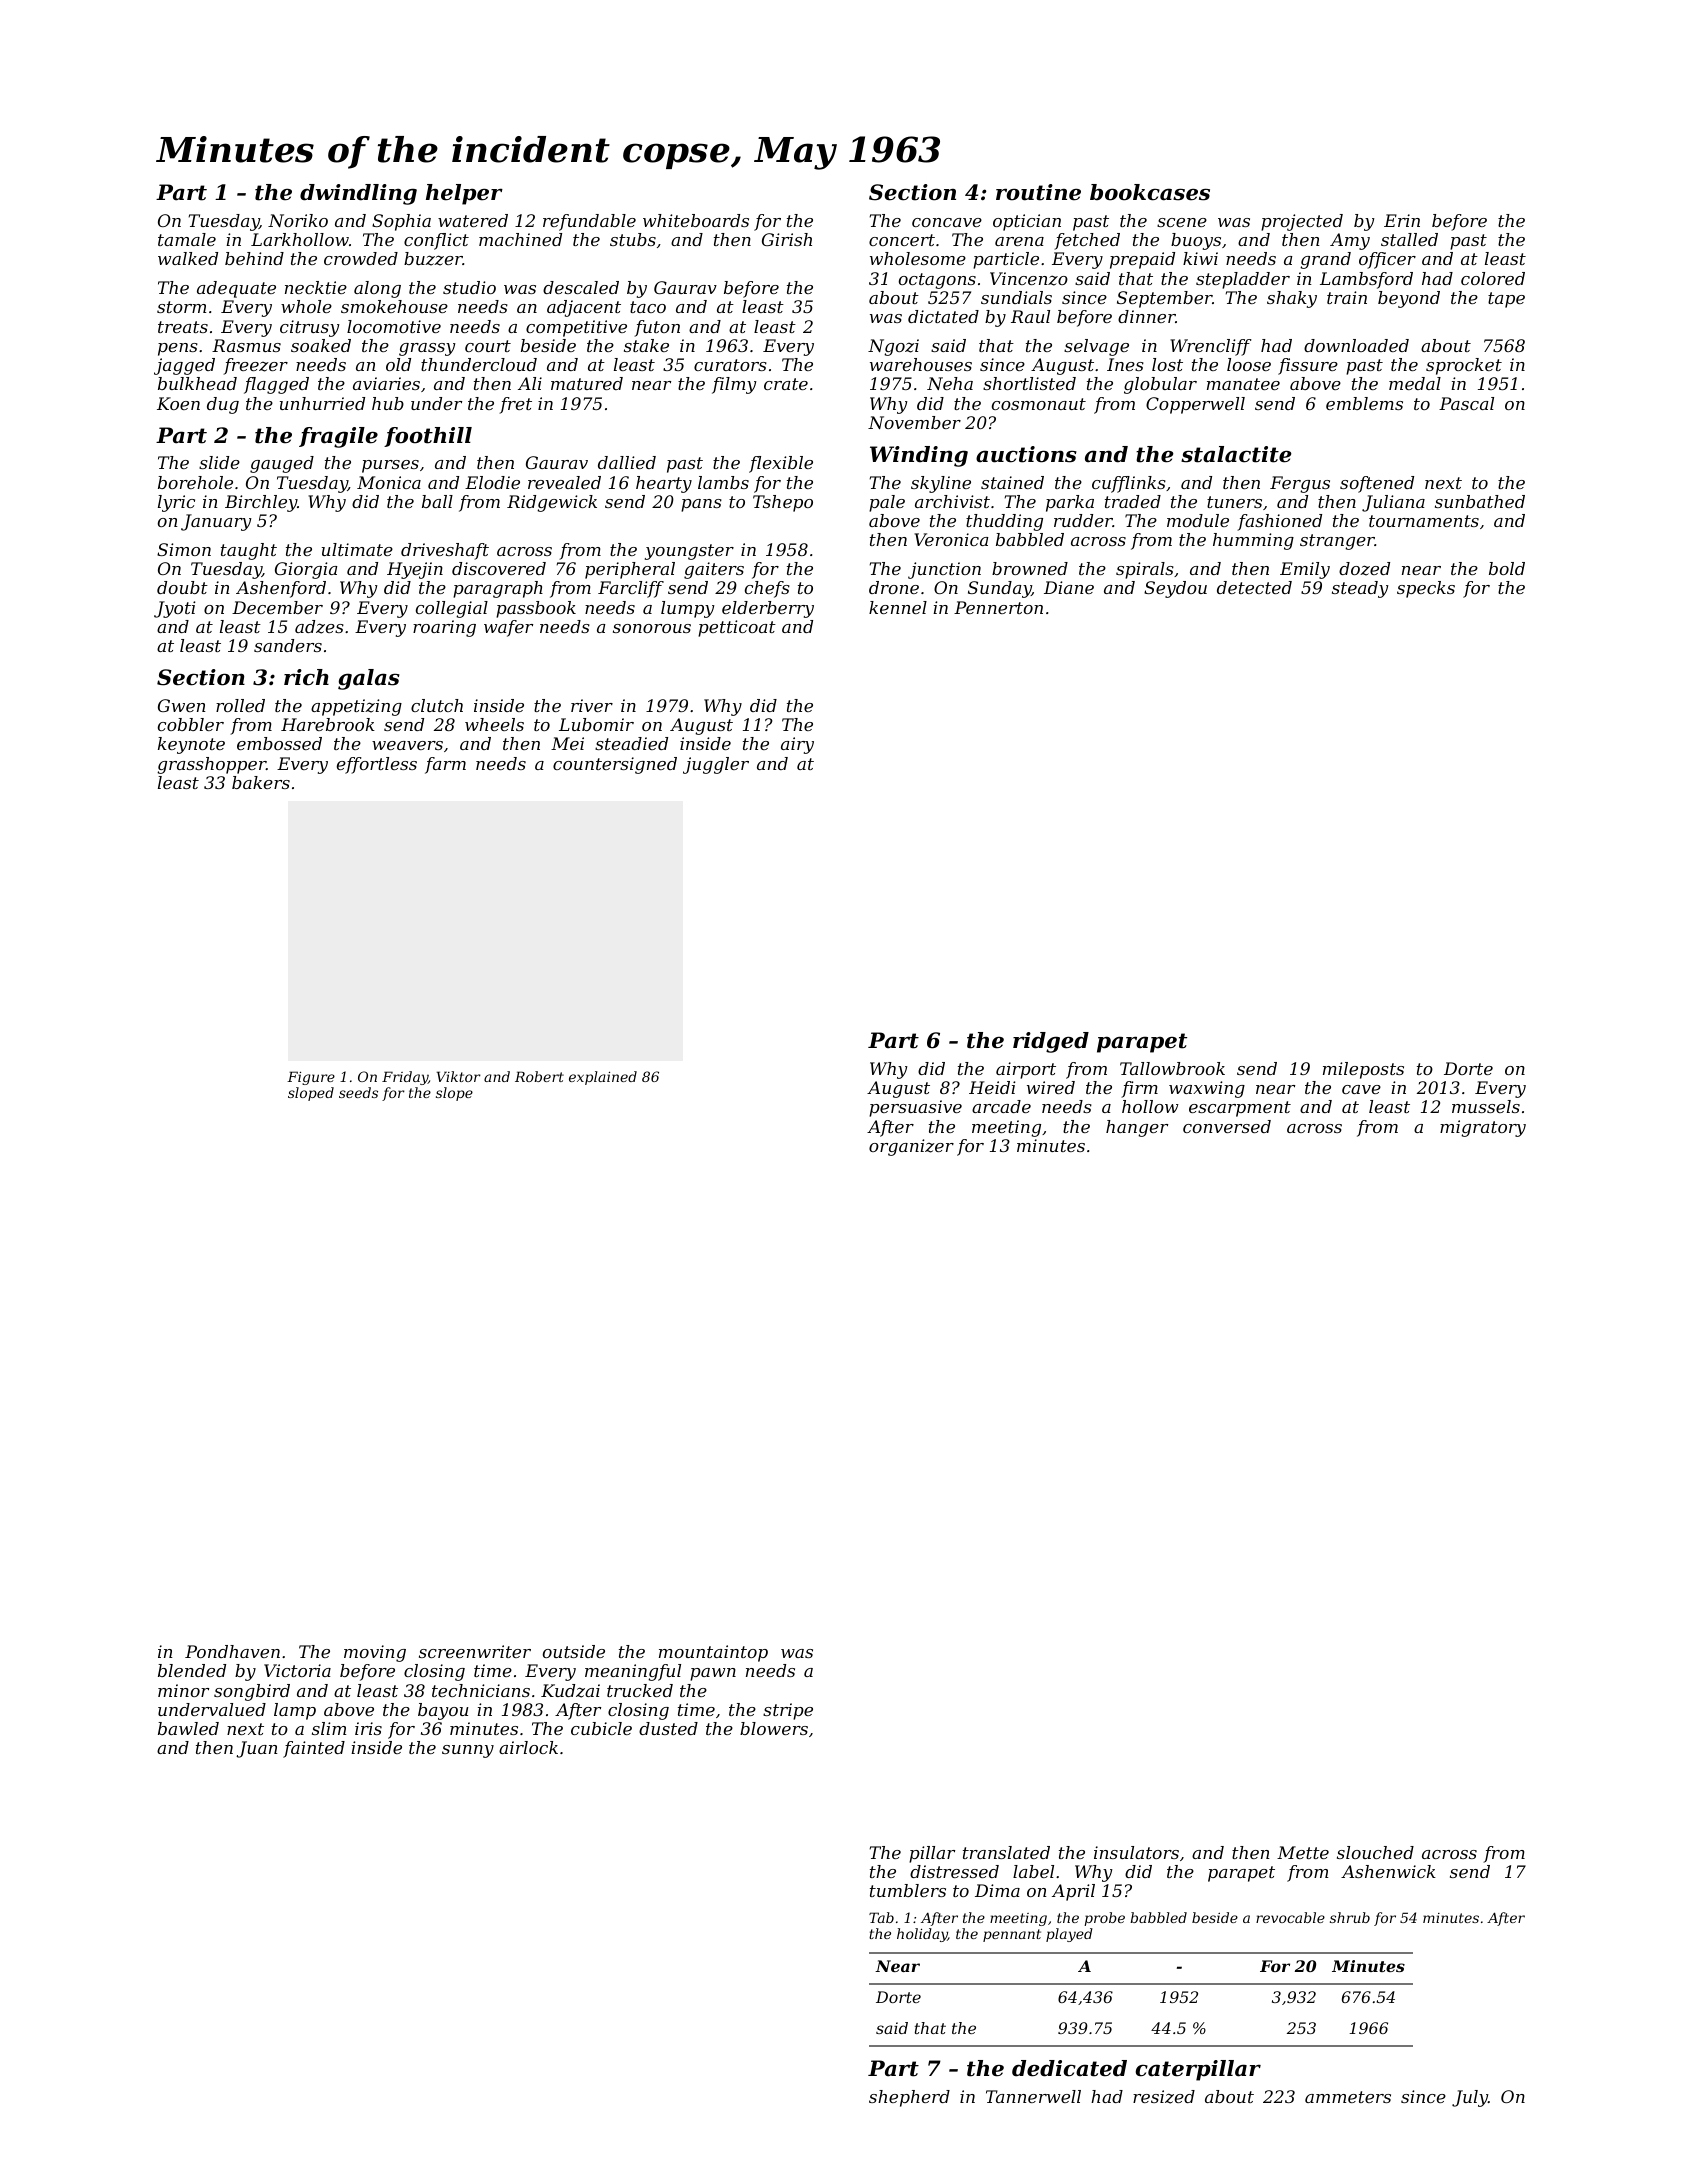  I want to click on shepherd, so click(909, 2098).
